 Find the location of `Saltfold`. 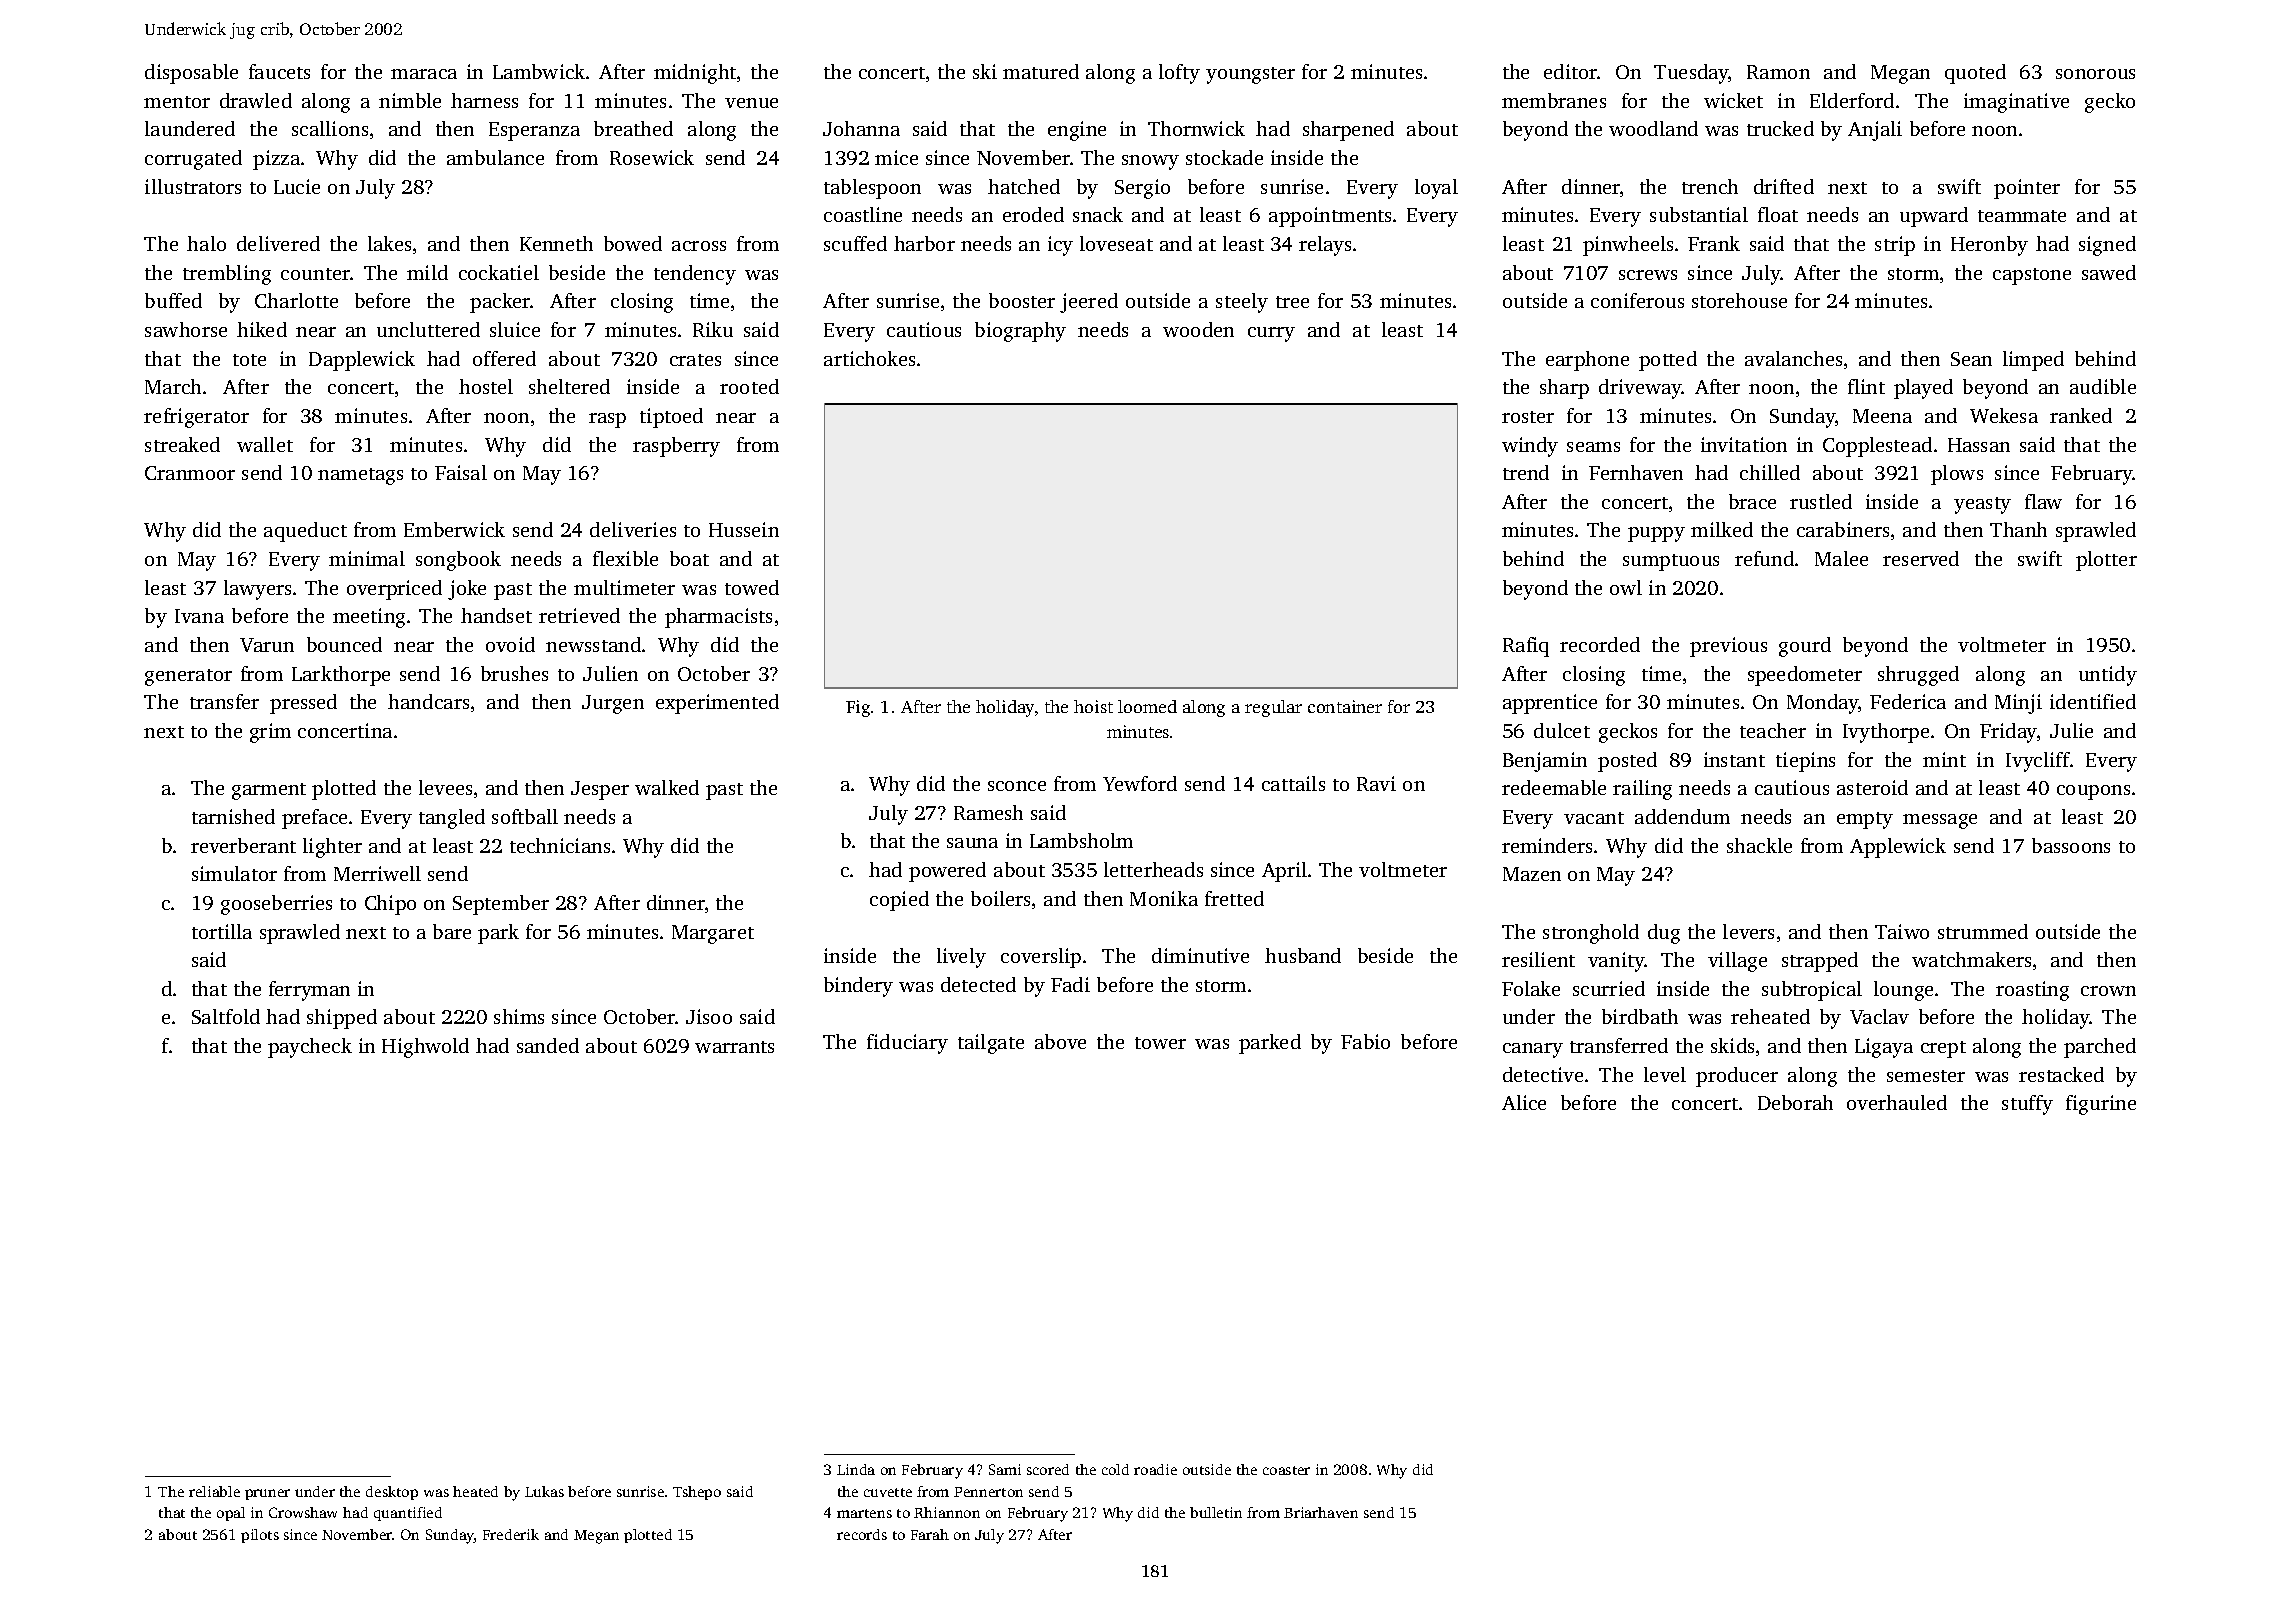

Saltfold is located at coordinates (226, 1016).
